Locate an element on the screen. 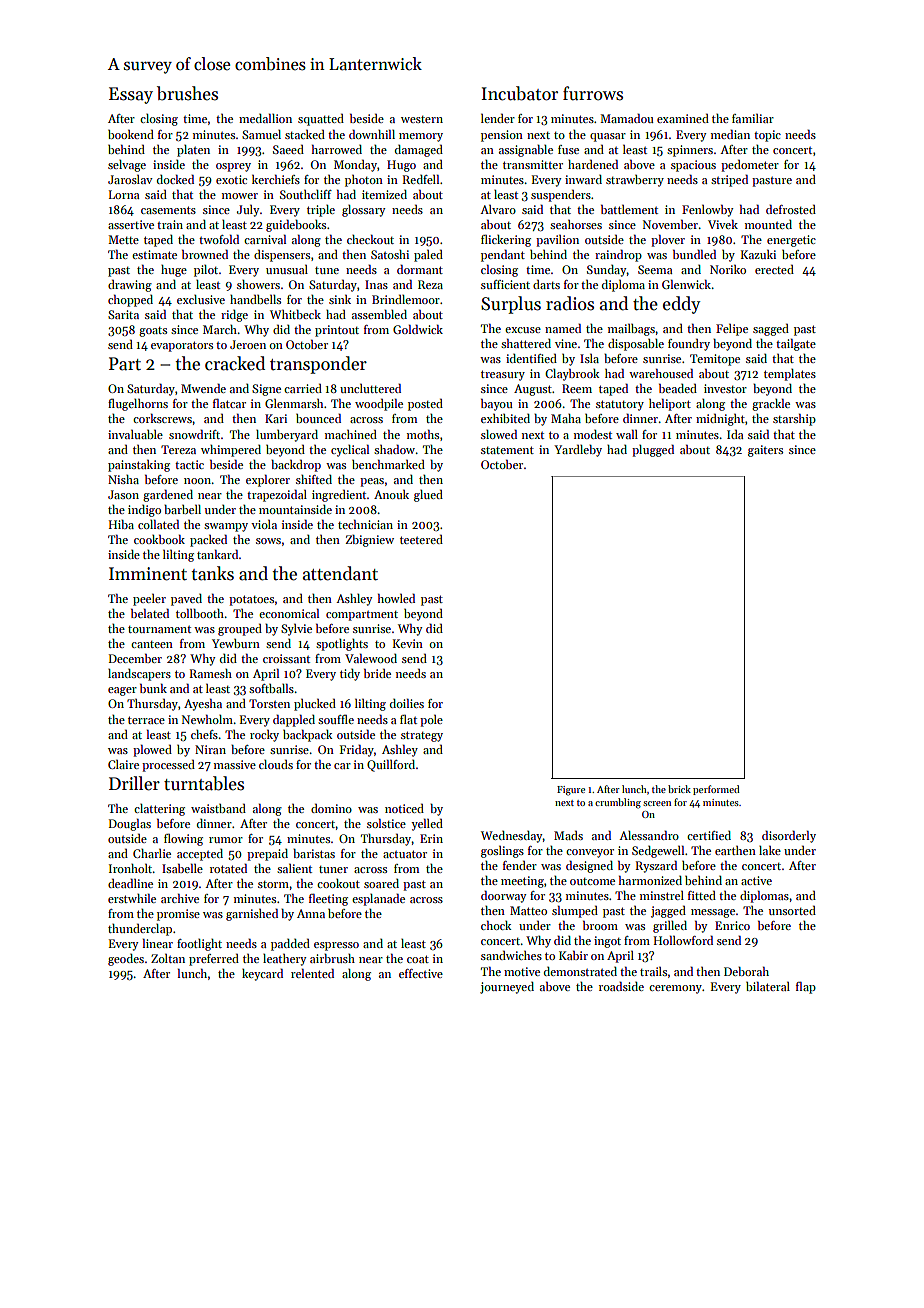 Image resolution: width=924 pixels, height=1308 pixels. performed is located at coordinates (716, 790).
